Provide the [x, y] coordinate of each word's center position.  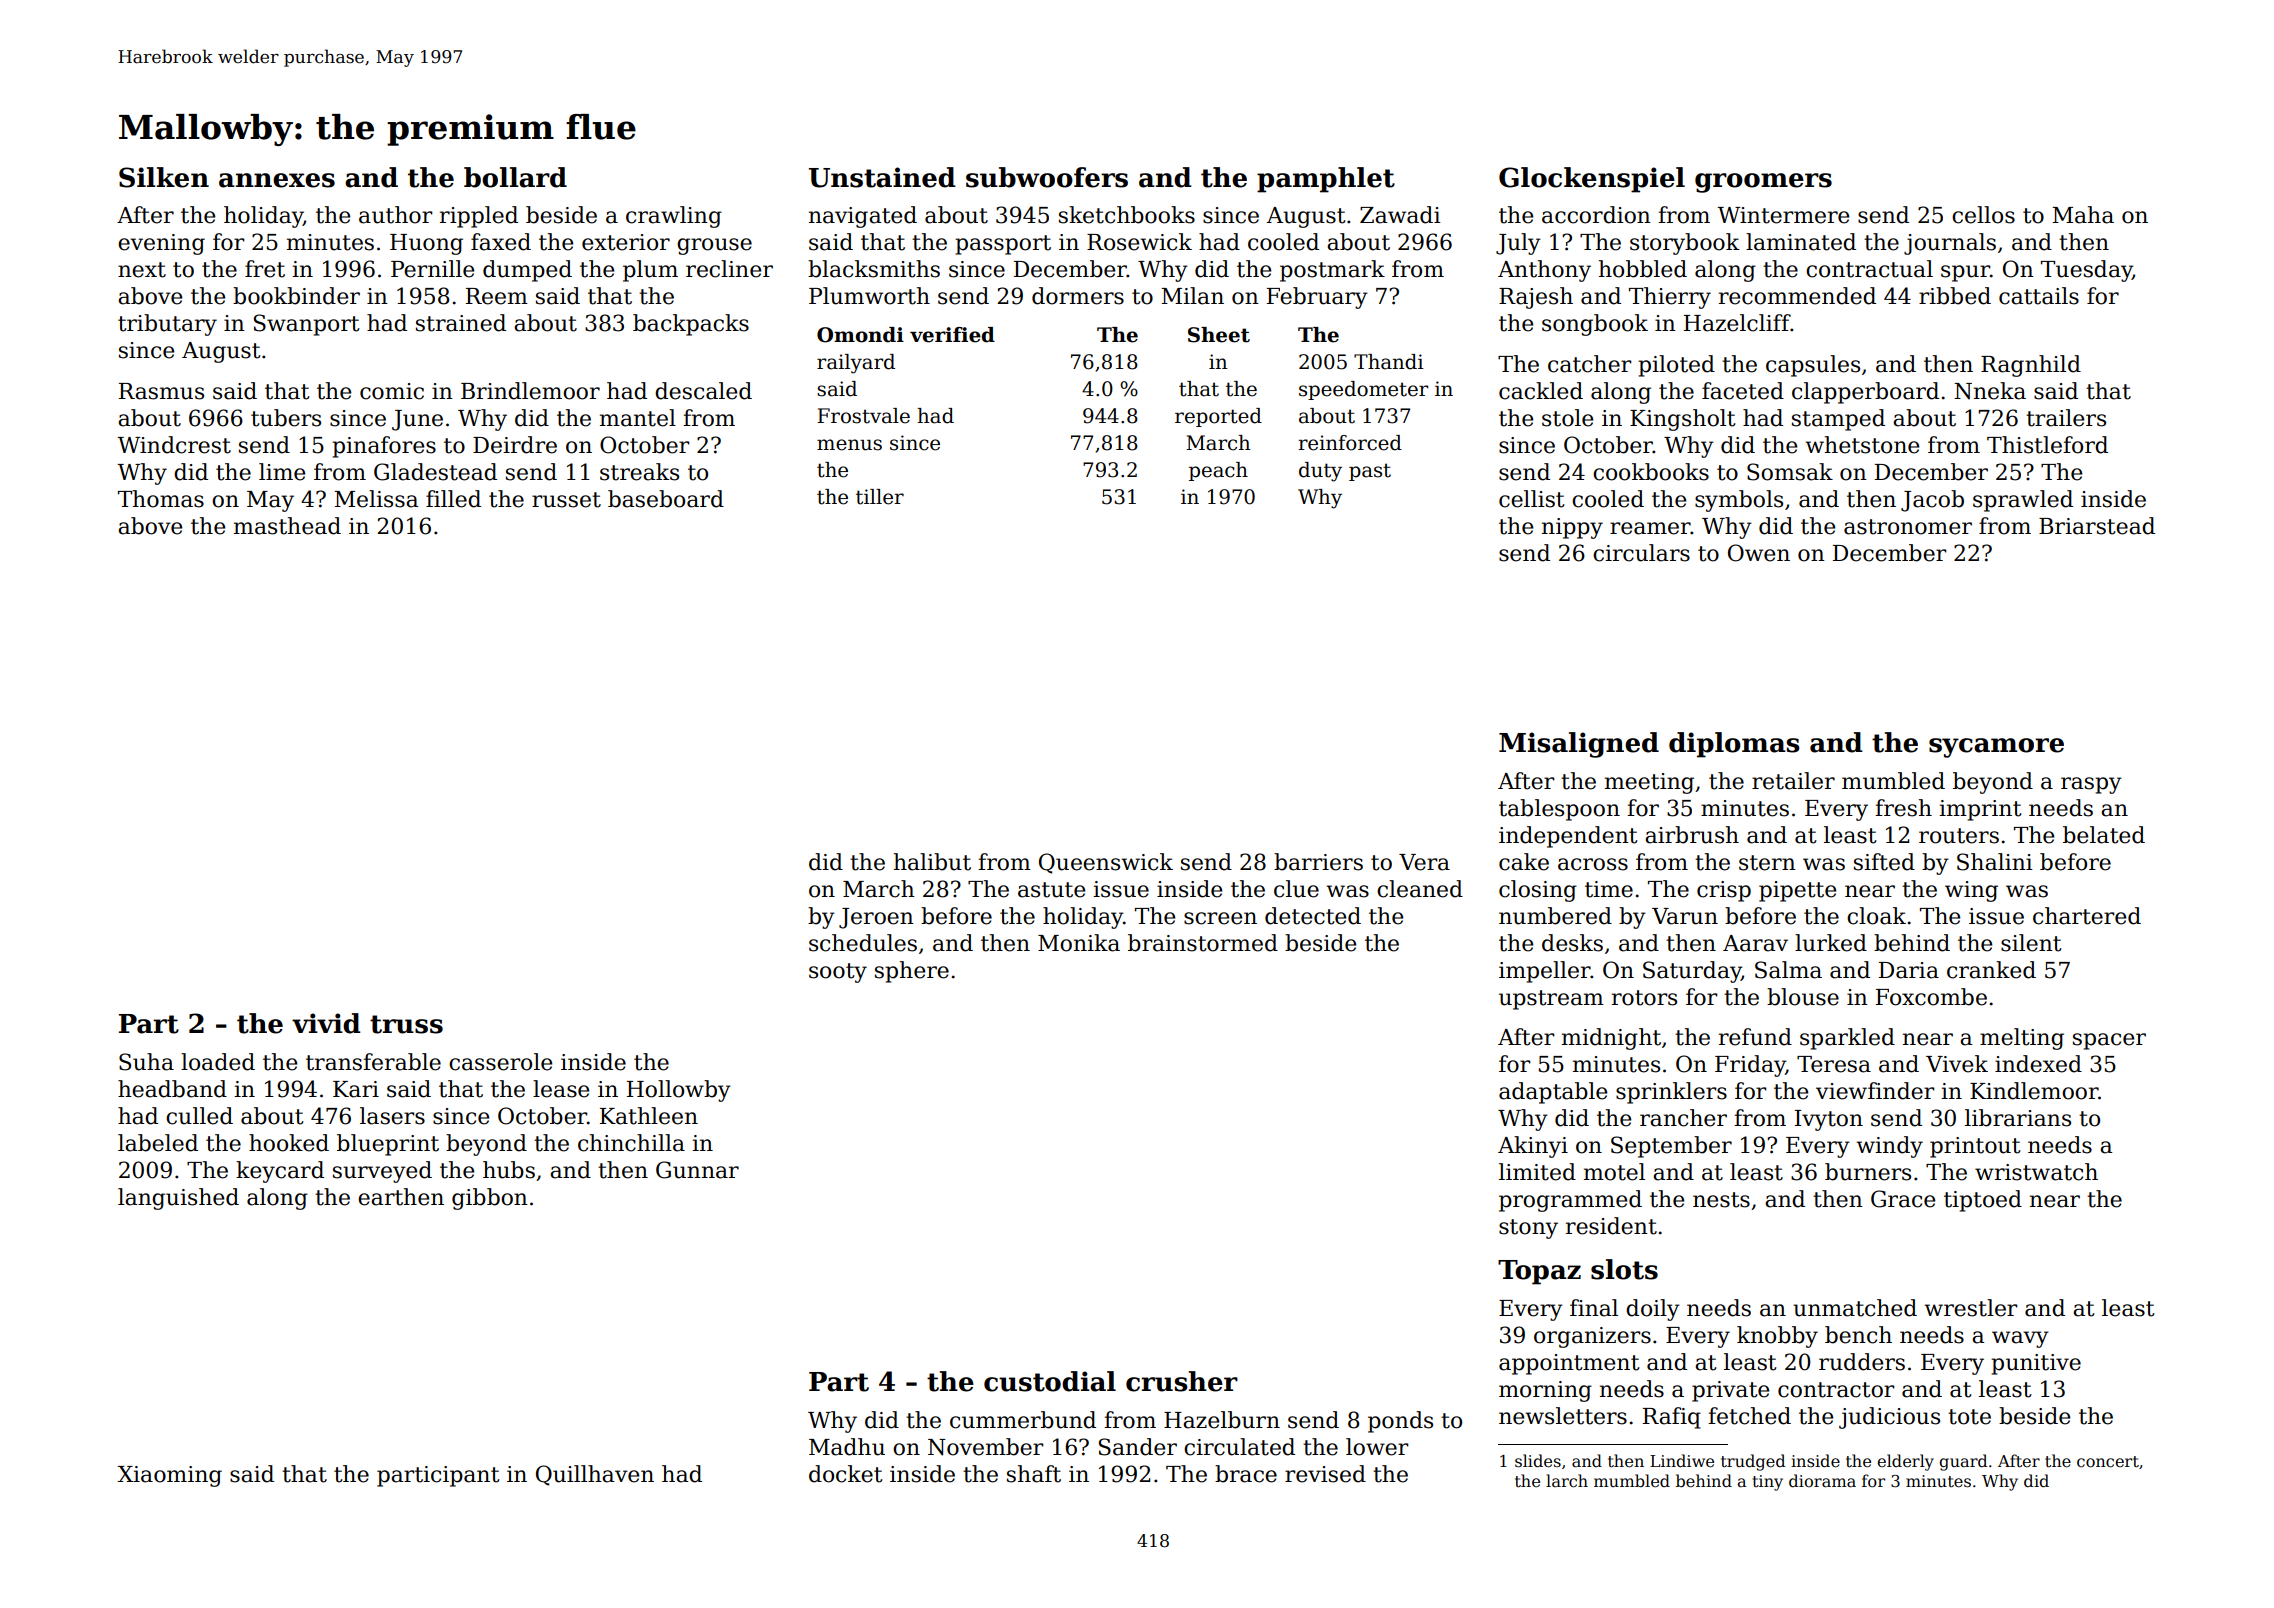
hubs [509, 1170]
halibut [932, 862]
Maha [2083, 215]
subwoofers [1047, 177]
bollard [515, 177]
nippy [1572, 528]
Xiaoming [169, 1476]
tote [1969, 1417]
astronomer [1908, 527]
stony [1528, 1229]
